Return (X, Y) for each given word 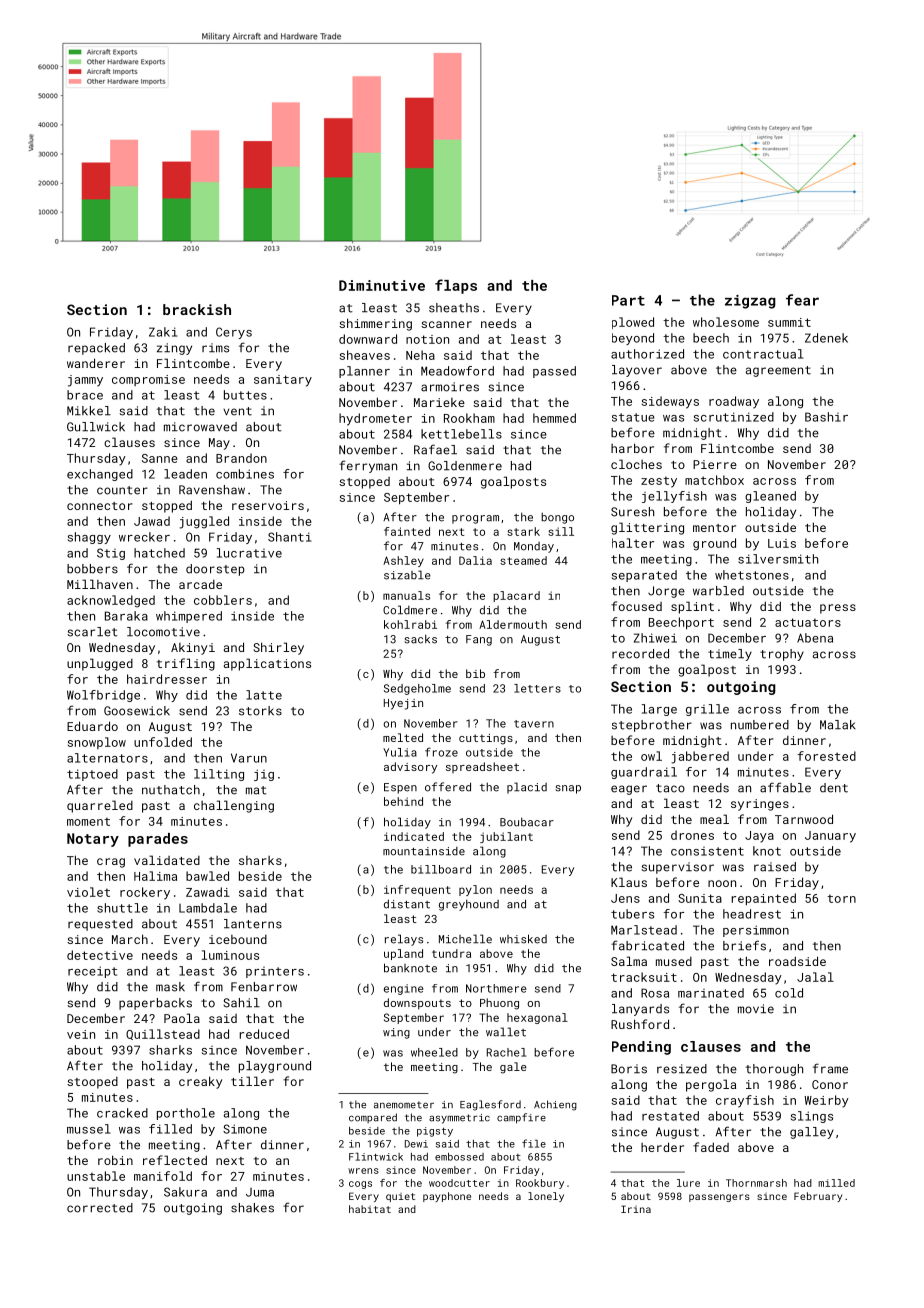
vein (81, 1034)
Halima (155, 876)
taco (670, 788)
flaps (456, 286)
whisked (523, 939)
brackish (197, 309)
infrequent (417, 890)
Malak (838, 725)
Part (628, 300)
